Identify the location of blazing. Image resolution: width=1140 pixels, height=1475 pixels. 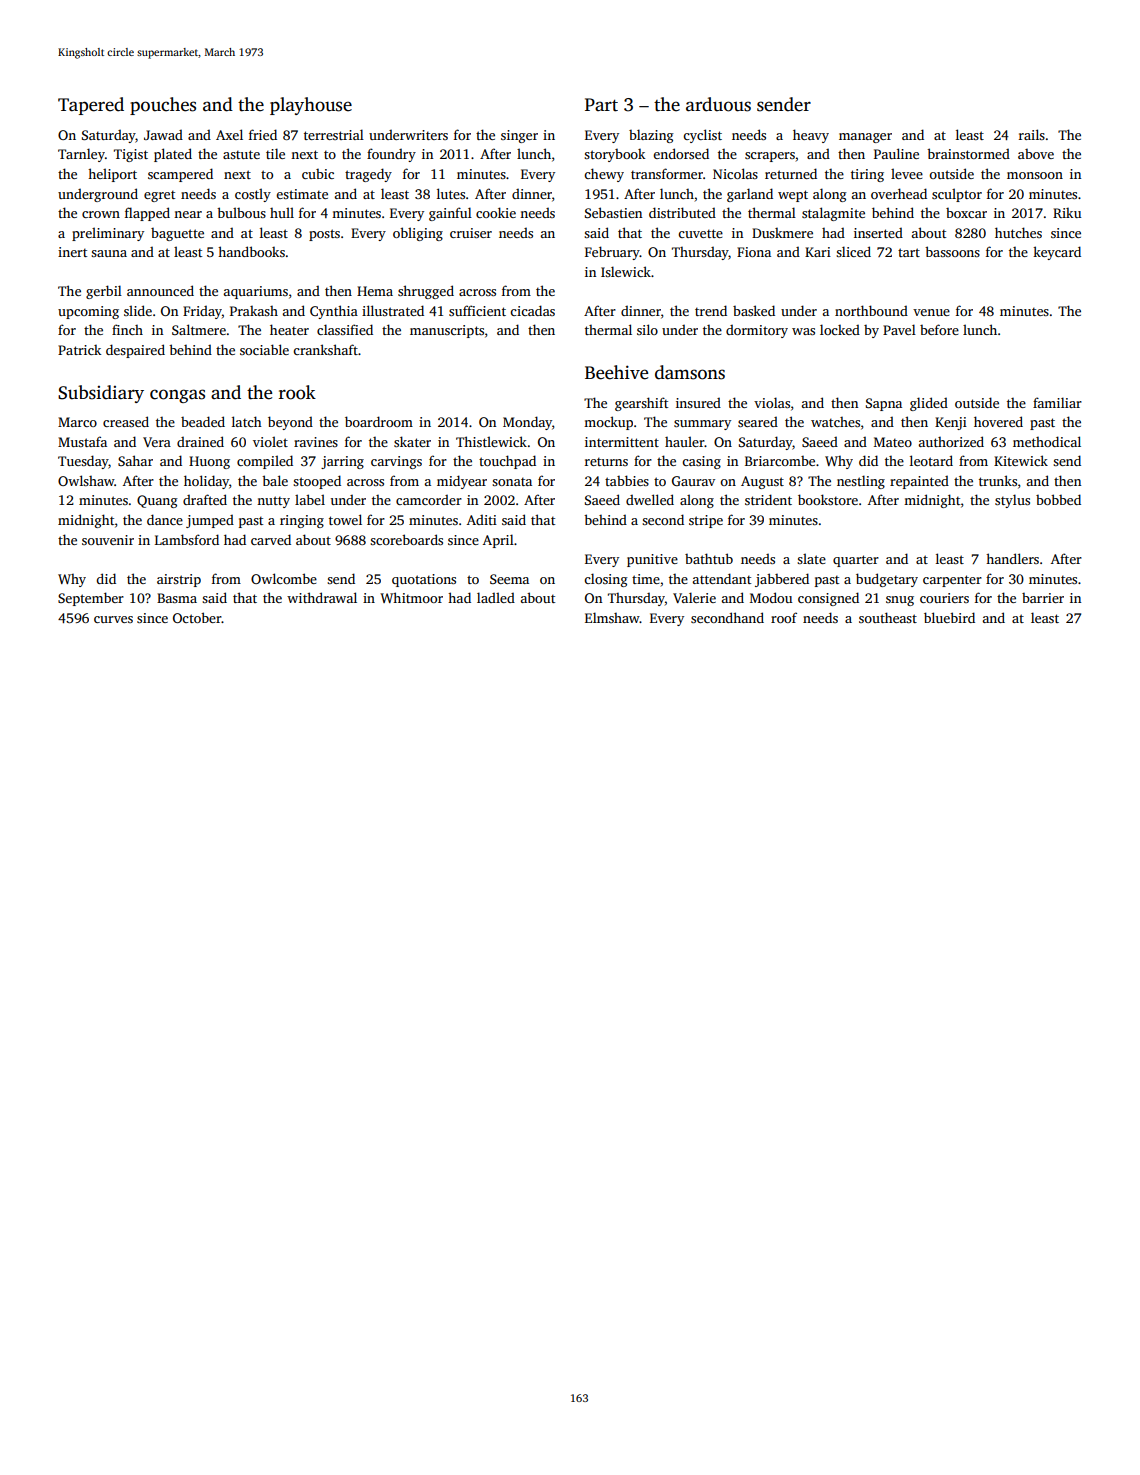
(651, 136).
